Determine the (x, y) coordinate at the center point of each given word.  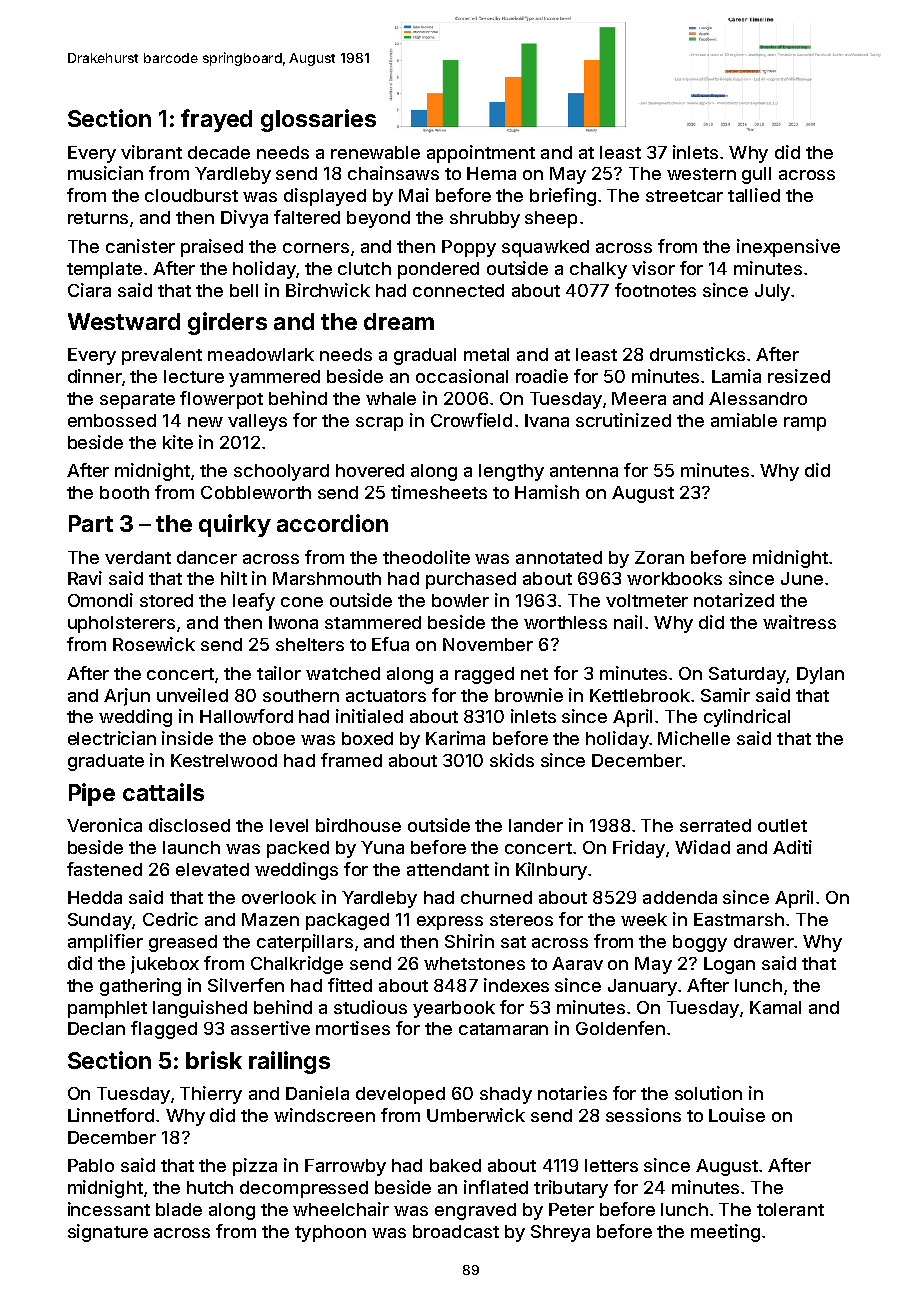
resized (799, 376)
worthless (565, 622)
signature (108, 1233)
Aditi (792, 847)
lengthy (511, 472)
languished (200, 1009)
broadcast (456, 1231)
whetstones (474, 963)
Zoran (659, 557)
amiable (744, 420)
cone (302, 602)
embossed (112, 420)
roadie (542, 376)
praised (212, 248)
